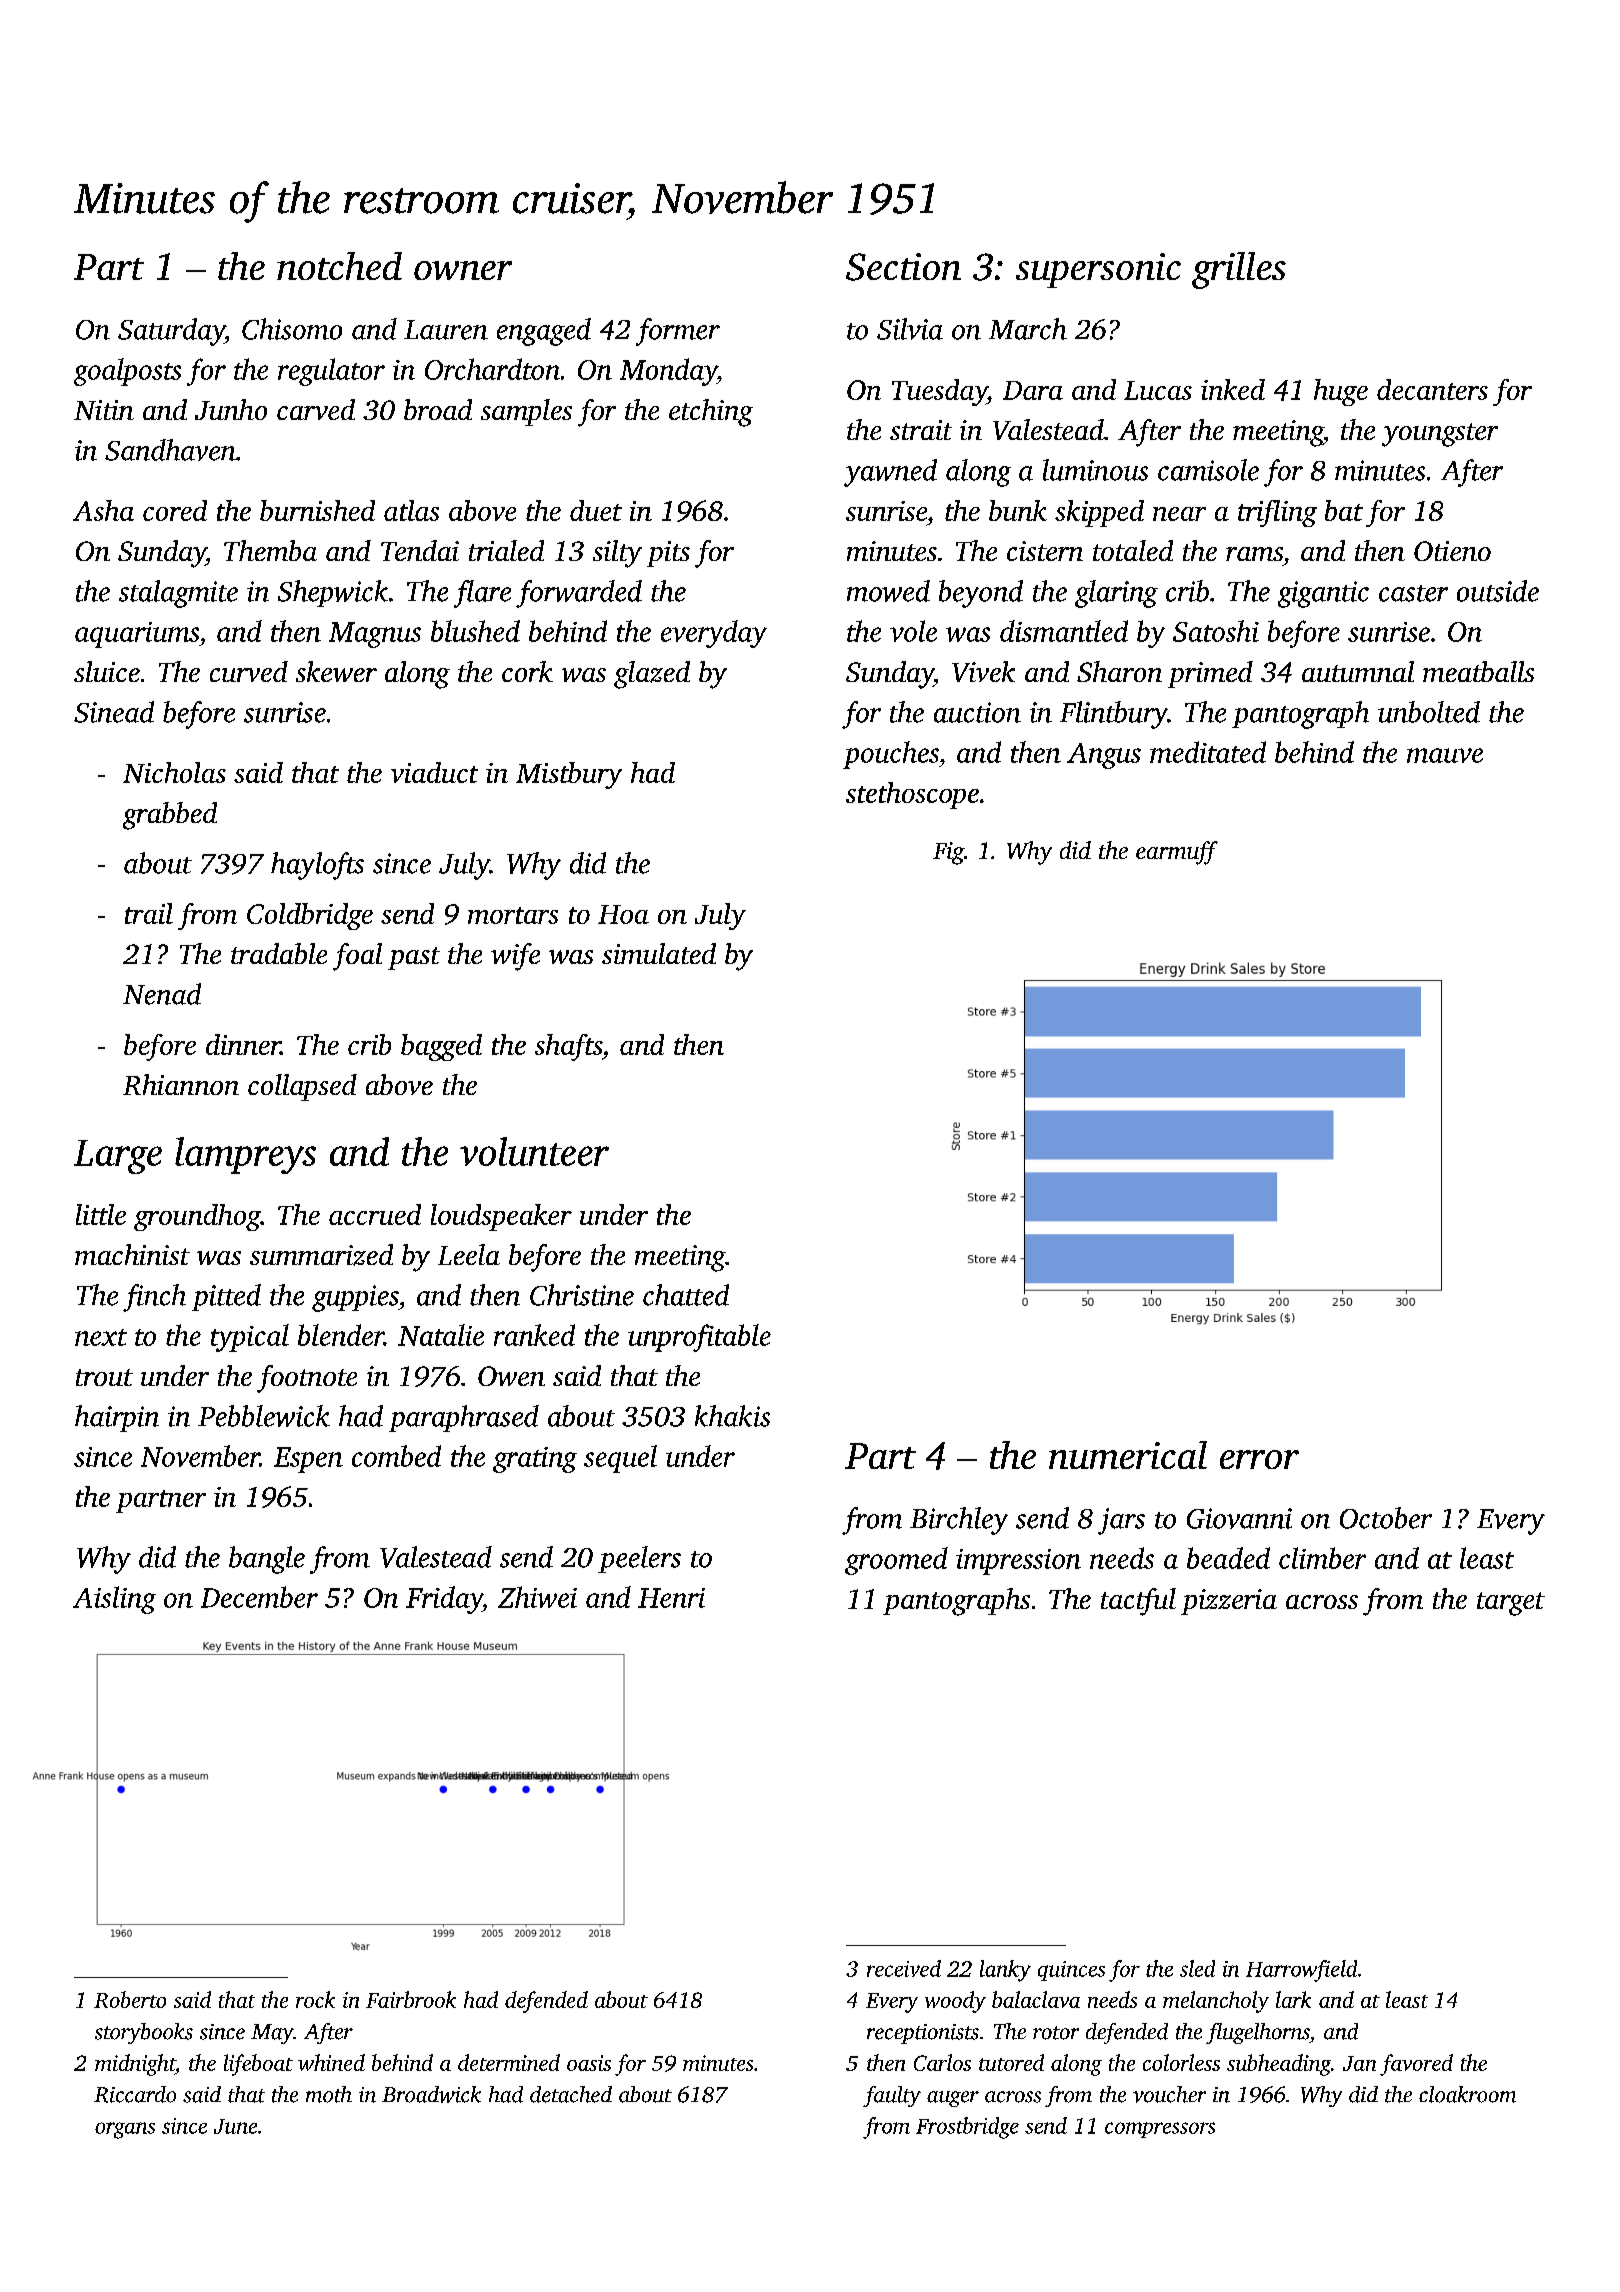 The image size is (1620, 2292). I want to click on next, so click(101, 1337).
